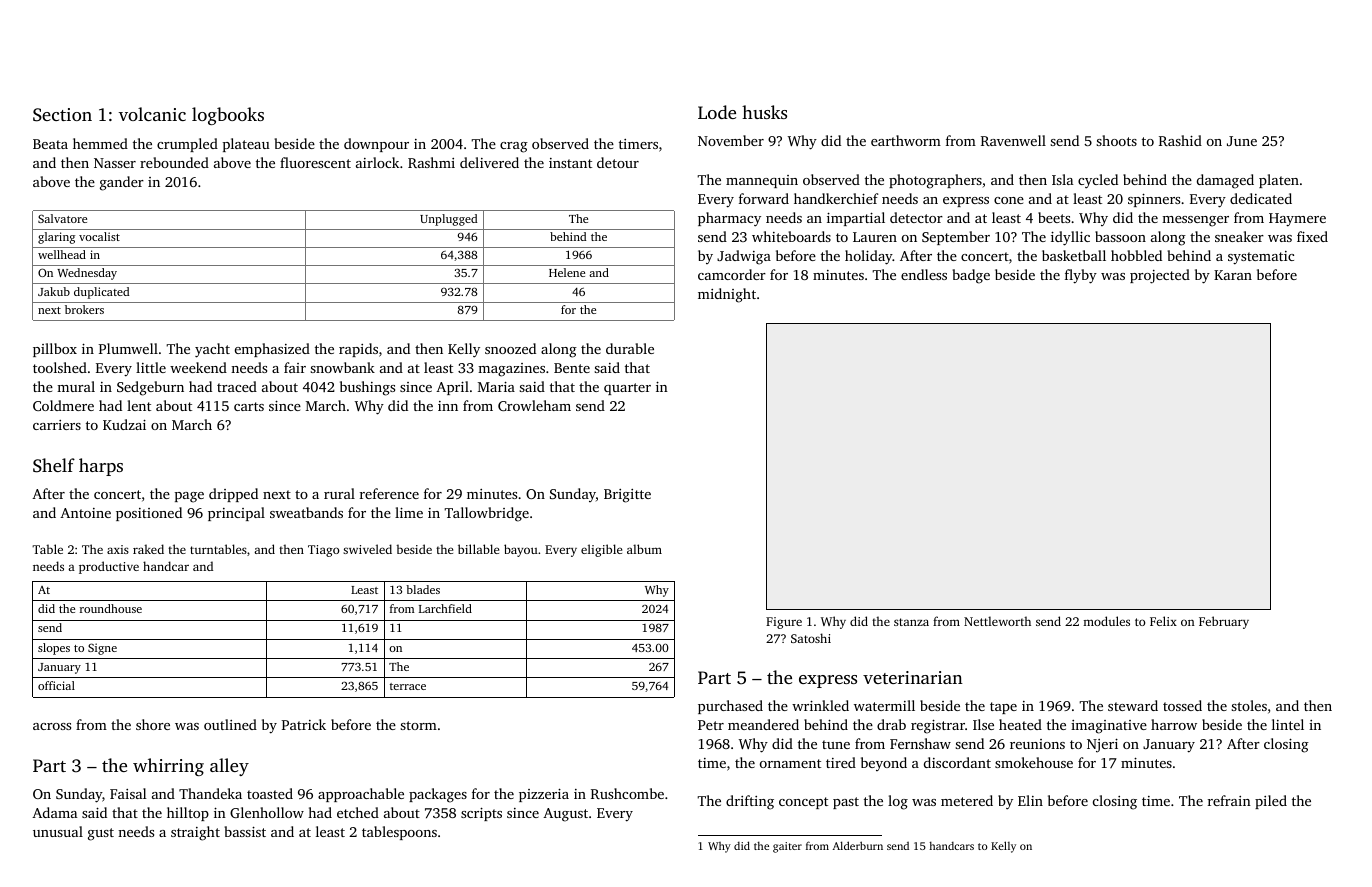  What do you see at coordinates (148, 549) in the page?
I see `raked` at bounding box center [148, 549].
